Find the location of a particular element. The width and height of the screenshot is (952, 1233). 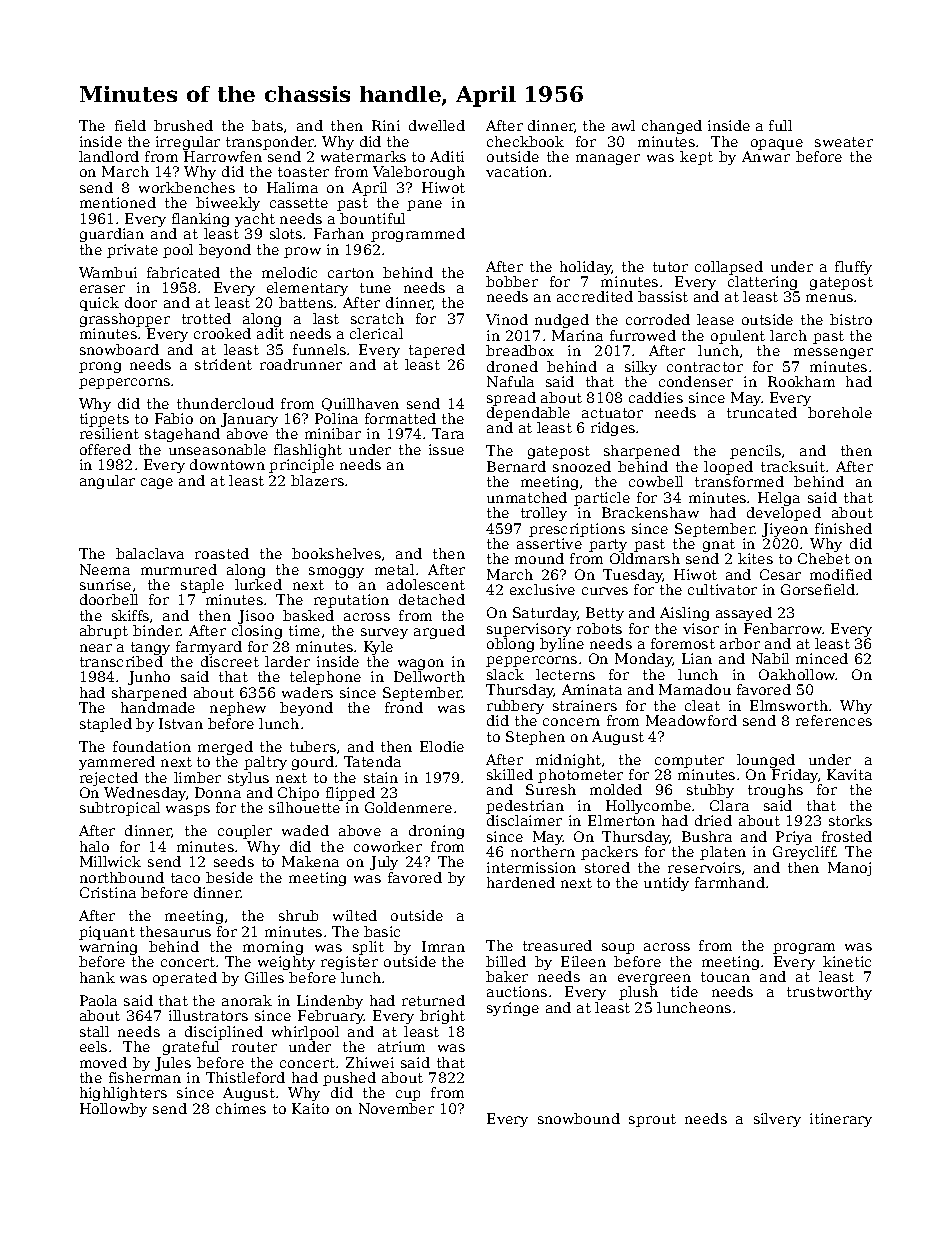

billed is located at coordinates (506, 961).
